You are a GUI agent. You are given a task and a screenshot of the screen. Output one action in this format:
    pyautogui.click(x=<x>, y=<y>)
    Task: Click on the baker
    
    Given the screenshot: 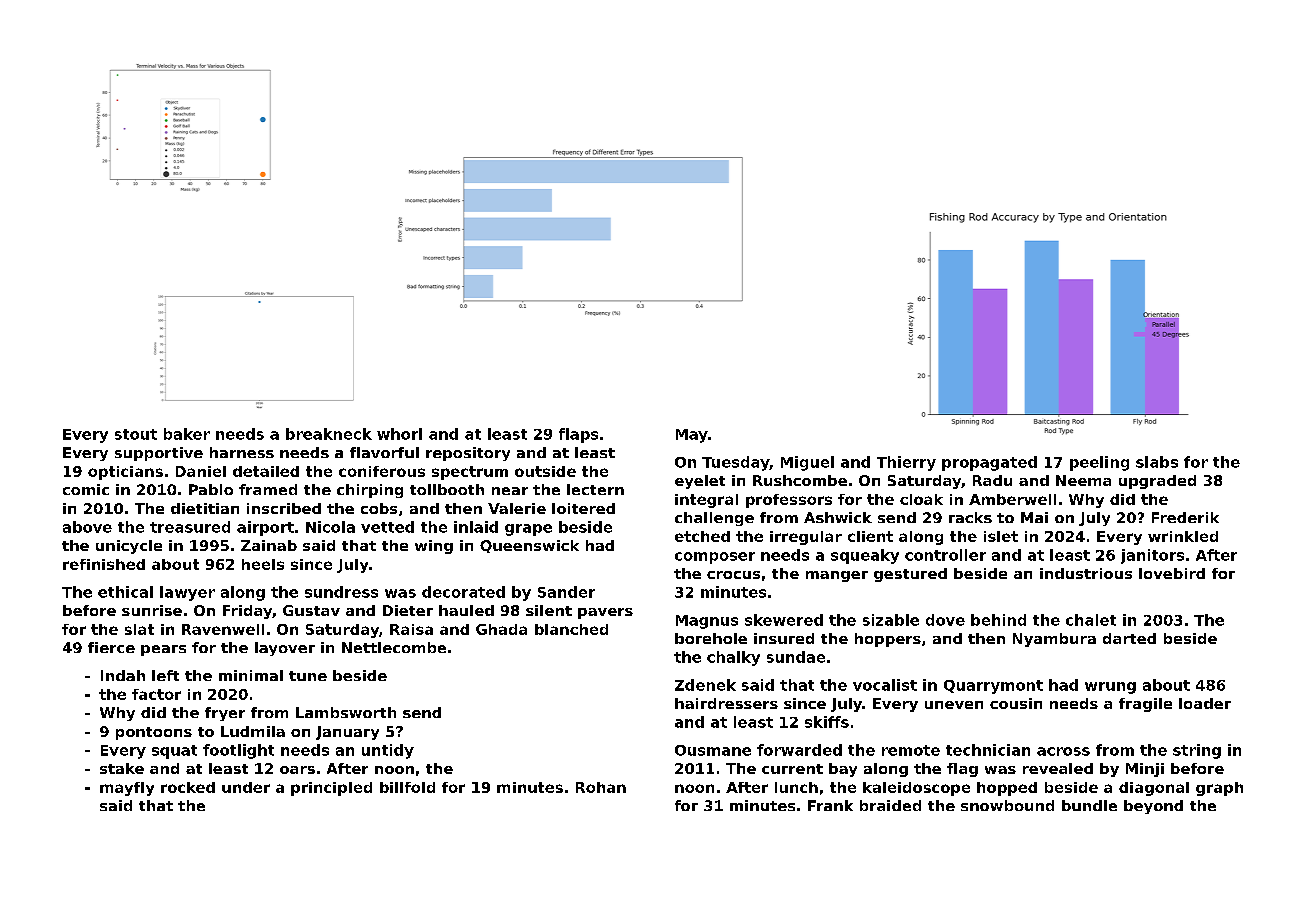 What is the action you would take?
    pyautogui.click(x=187, y=434)
